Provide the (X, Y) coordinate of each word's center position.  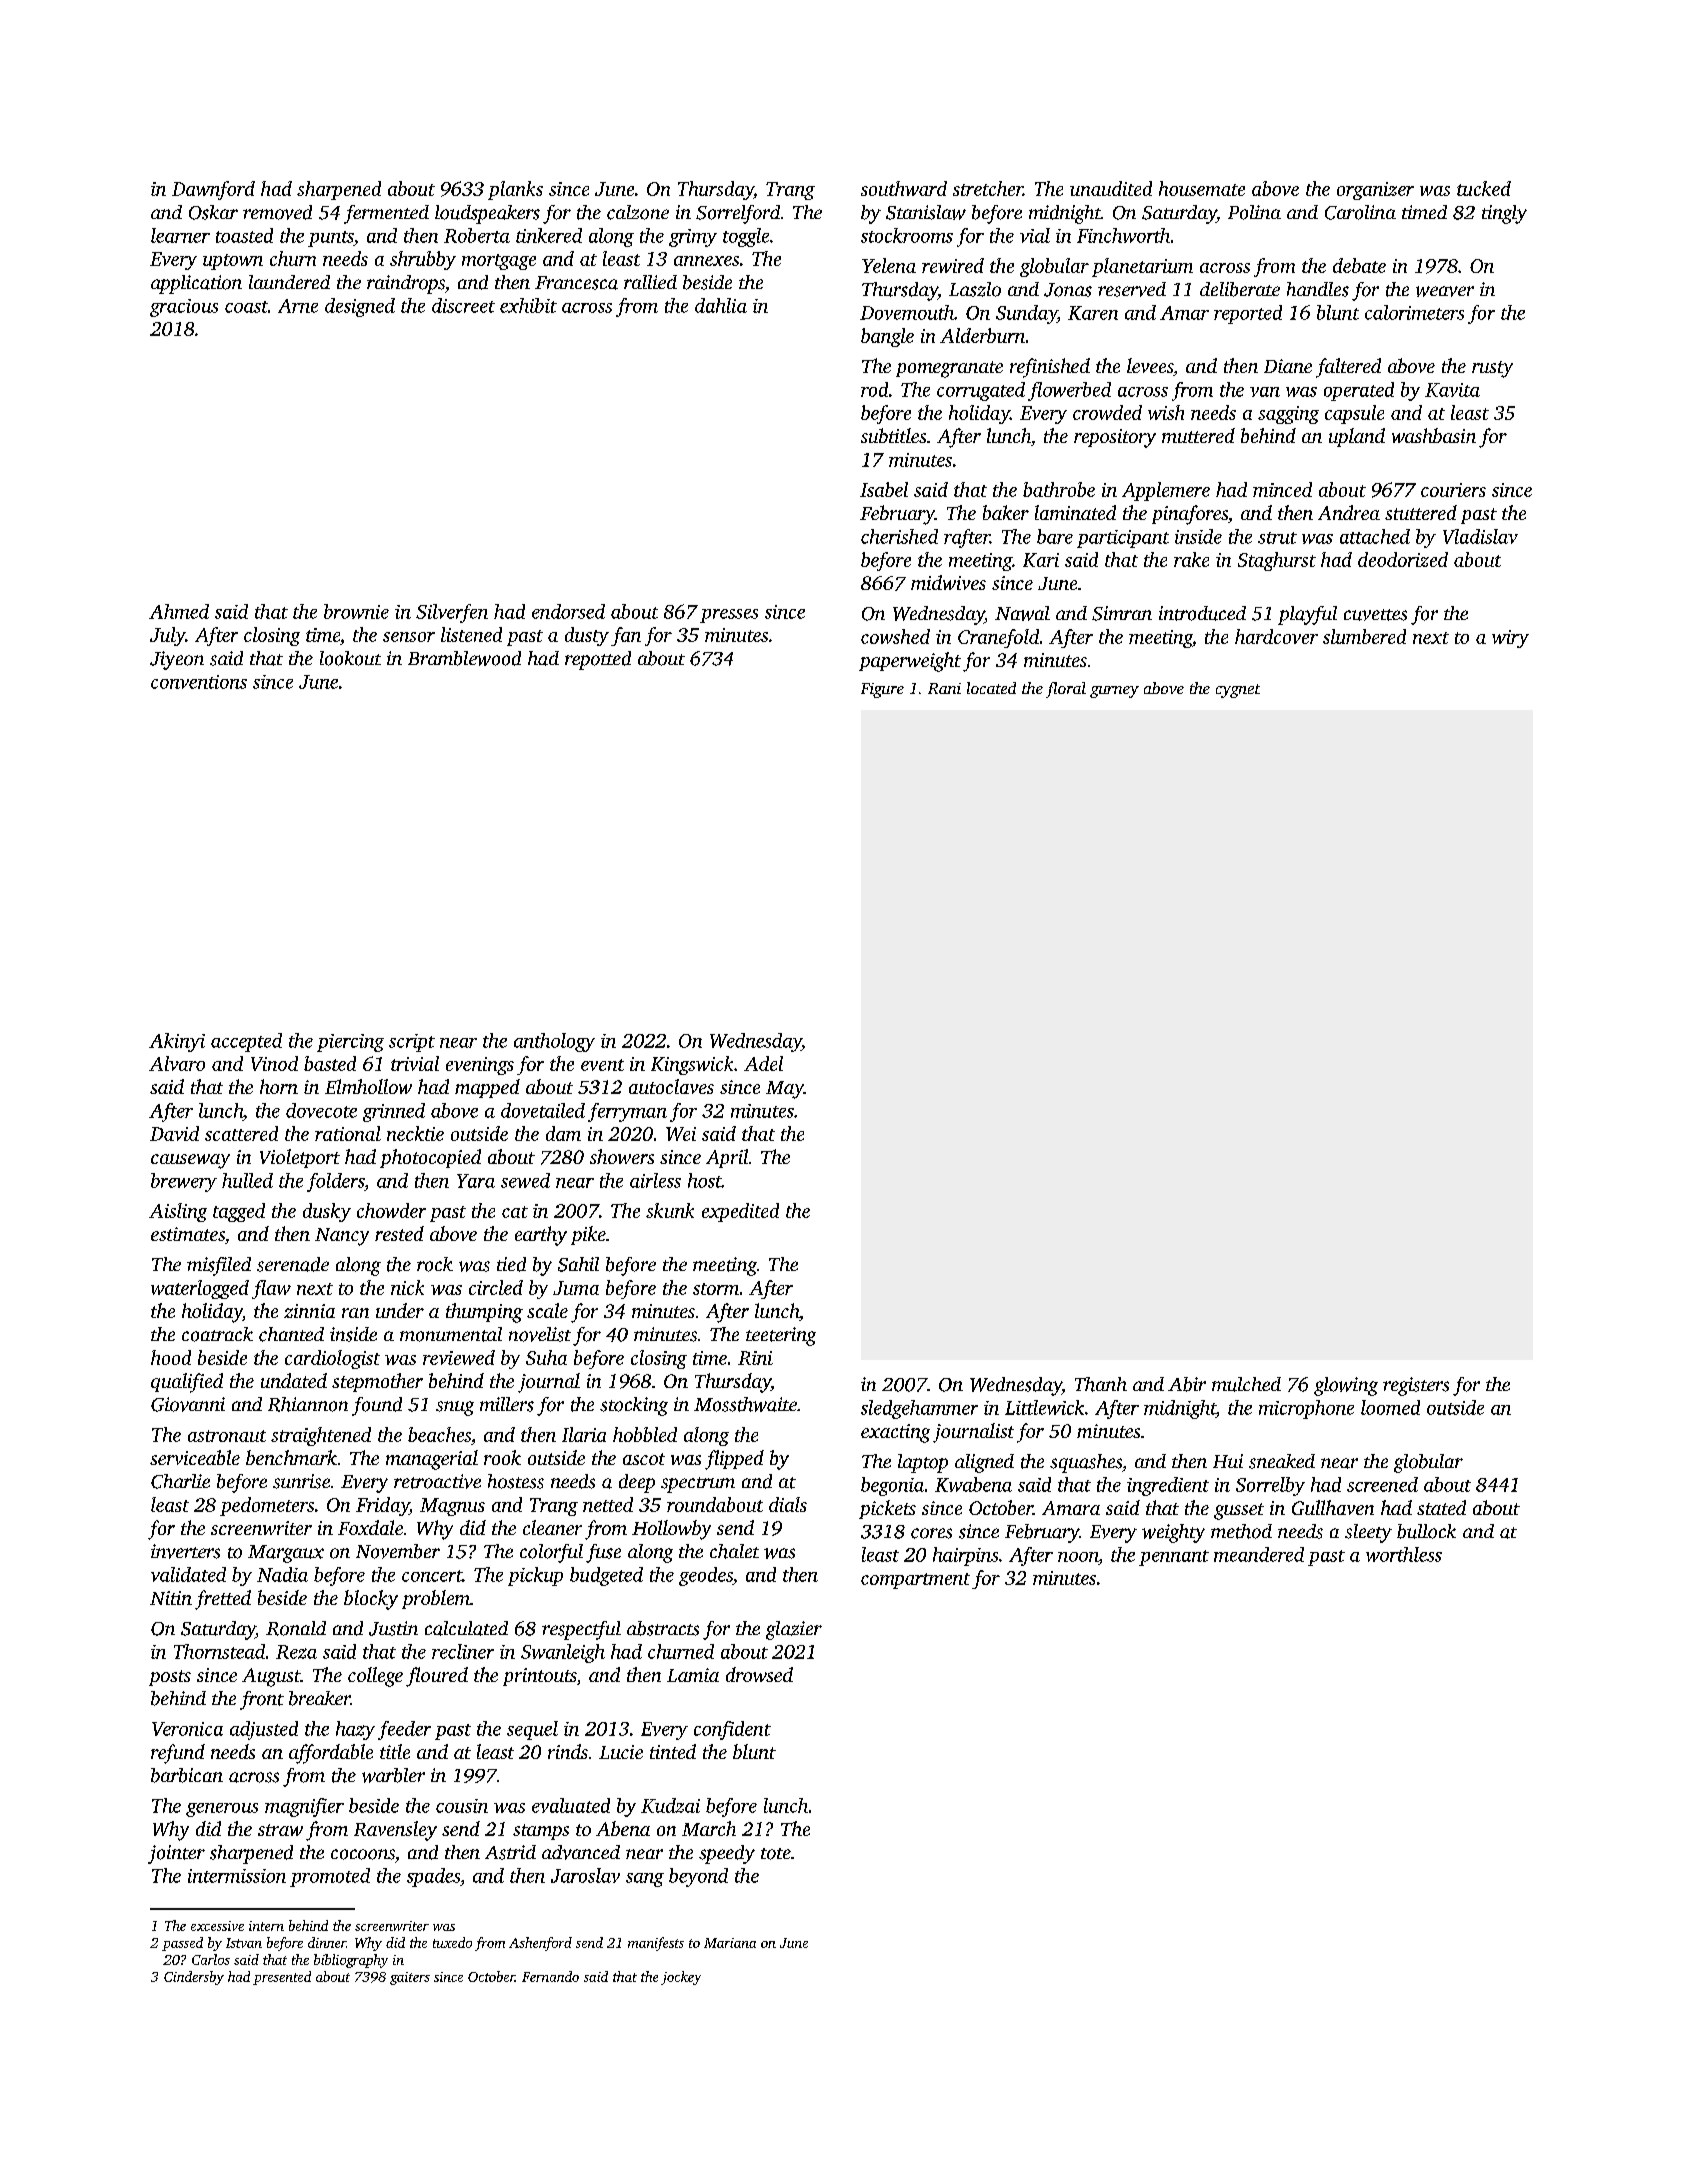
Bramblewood (464, 658)
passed (182, 1944)
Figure (882, 690)
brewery (184, 1182)
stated (1441, 1507)
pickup (535, 1576)
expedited (740, 1212)
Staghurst (1277, 561)
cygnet (1238, 691)
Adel (763, 1063)
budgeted (606, 1576)
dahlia (721, 305)
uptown (233, 262)
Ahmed (179, 611)
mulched (1246, 1384)
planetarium (1142, 267)
